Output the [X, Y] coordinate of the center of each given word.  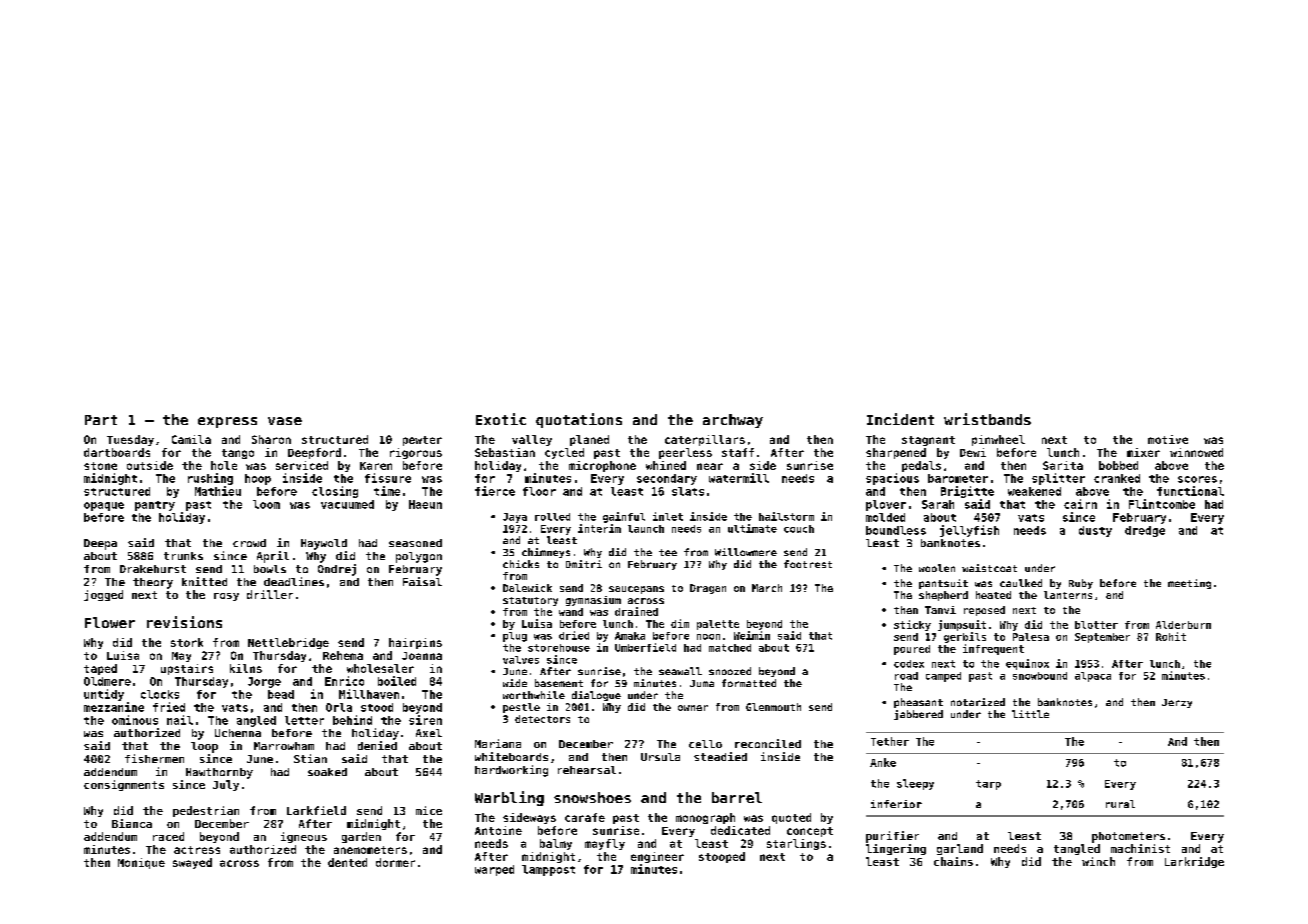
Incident [900, 419]
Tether [890, 741]
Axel [429, 733]
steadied [720, 756]
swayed [192, 863]
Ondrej [337, 570]
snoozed [730, 671]
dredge [1145, 531]
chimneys [546, 553]
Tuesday [130, 440]
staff [738, 452]
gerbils [965, 637]
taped [100, 669]
